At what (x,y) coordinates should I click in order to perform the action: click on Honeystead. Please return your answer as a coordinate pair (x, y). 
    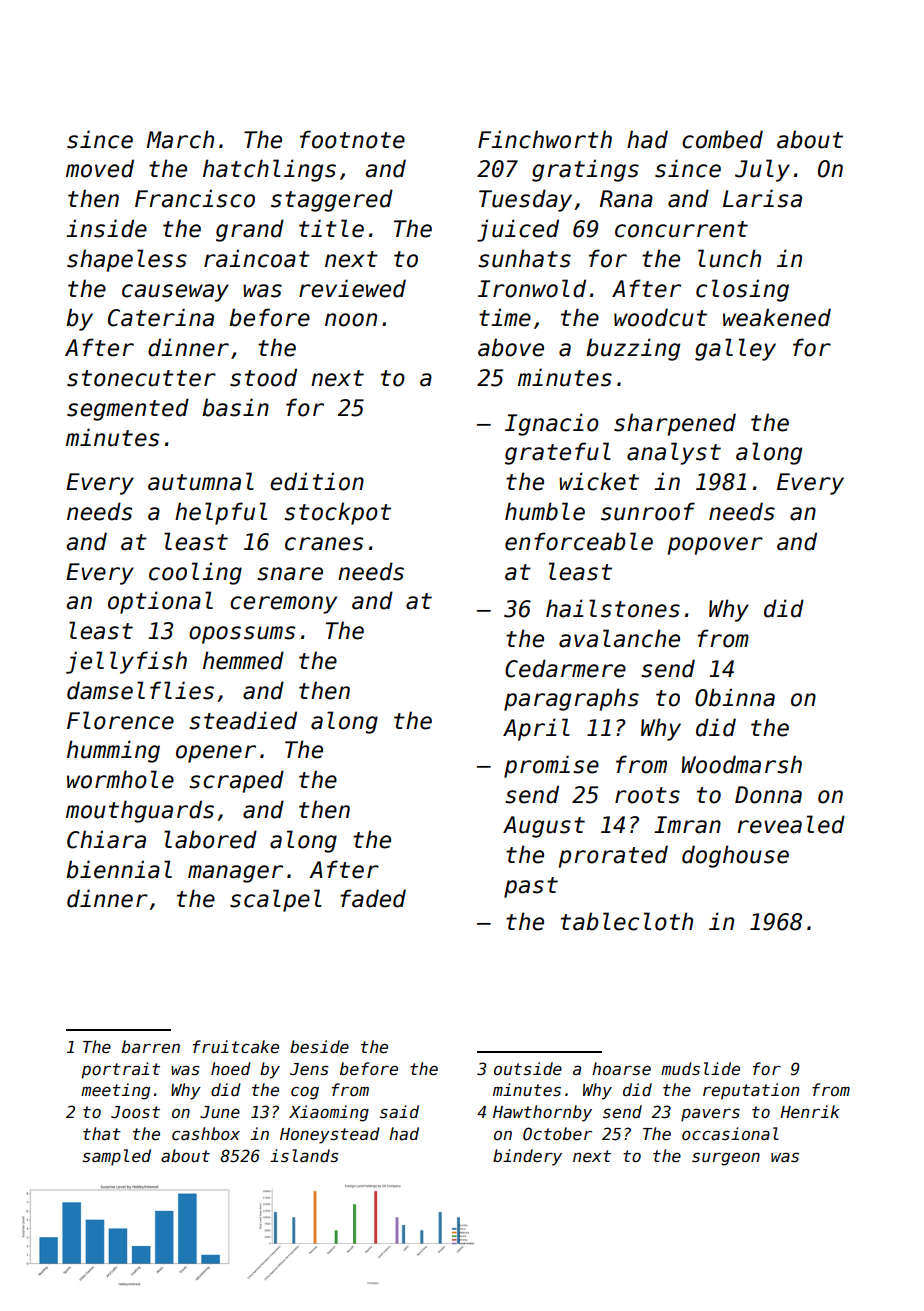
    Looking at the image, I should click on (330, 1135).
